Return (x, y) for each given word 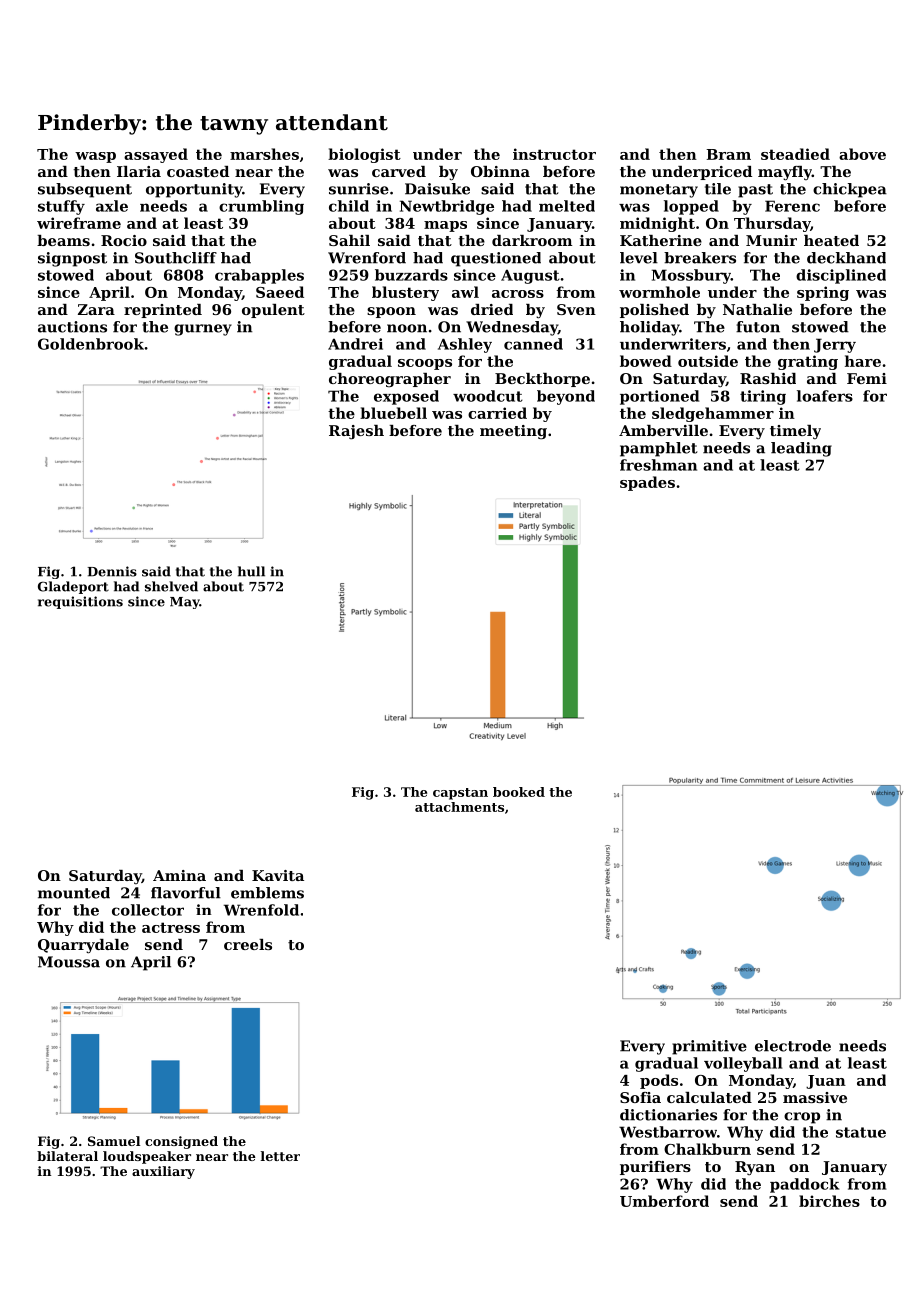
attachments (459, 807)
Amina (179, 875)
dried (492, 309)
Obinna (500, 171)
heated (831, 240)
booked (519, 792)
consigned (181, 1142)
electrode (793, 1046)
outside (708, 361)
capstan (460, 794)
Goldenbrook (91, 344)
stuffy (61, 207)
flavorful (186, 893)
